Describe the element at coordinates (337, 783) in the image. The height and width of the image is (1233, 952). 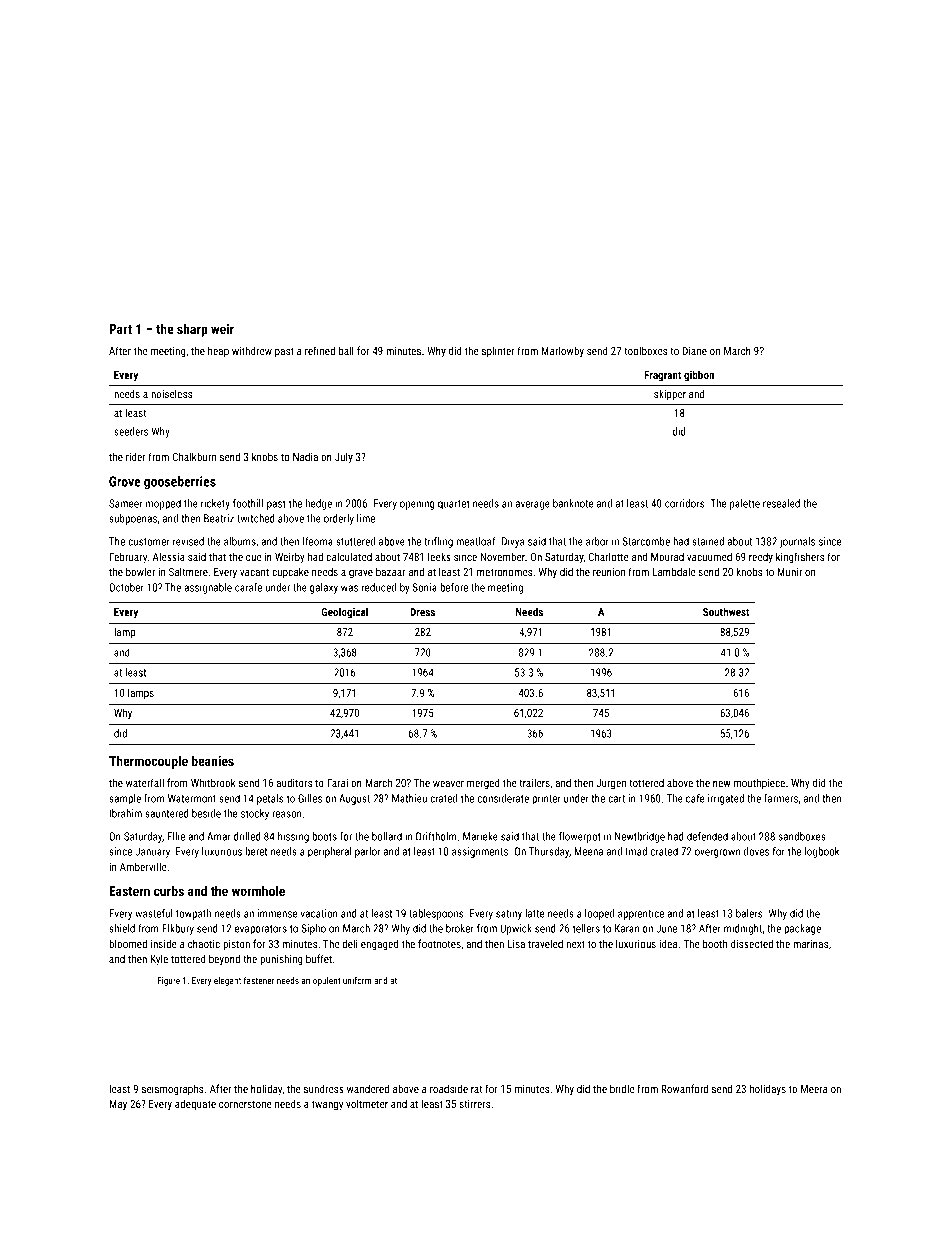
I see `Farai` at that location.
